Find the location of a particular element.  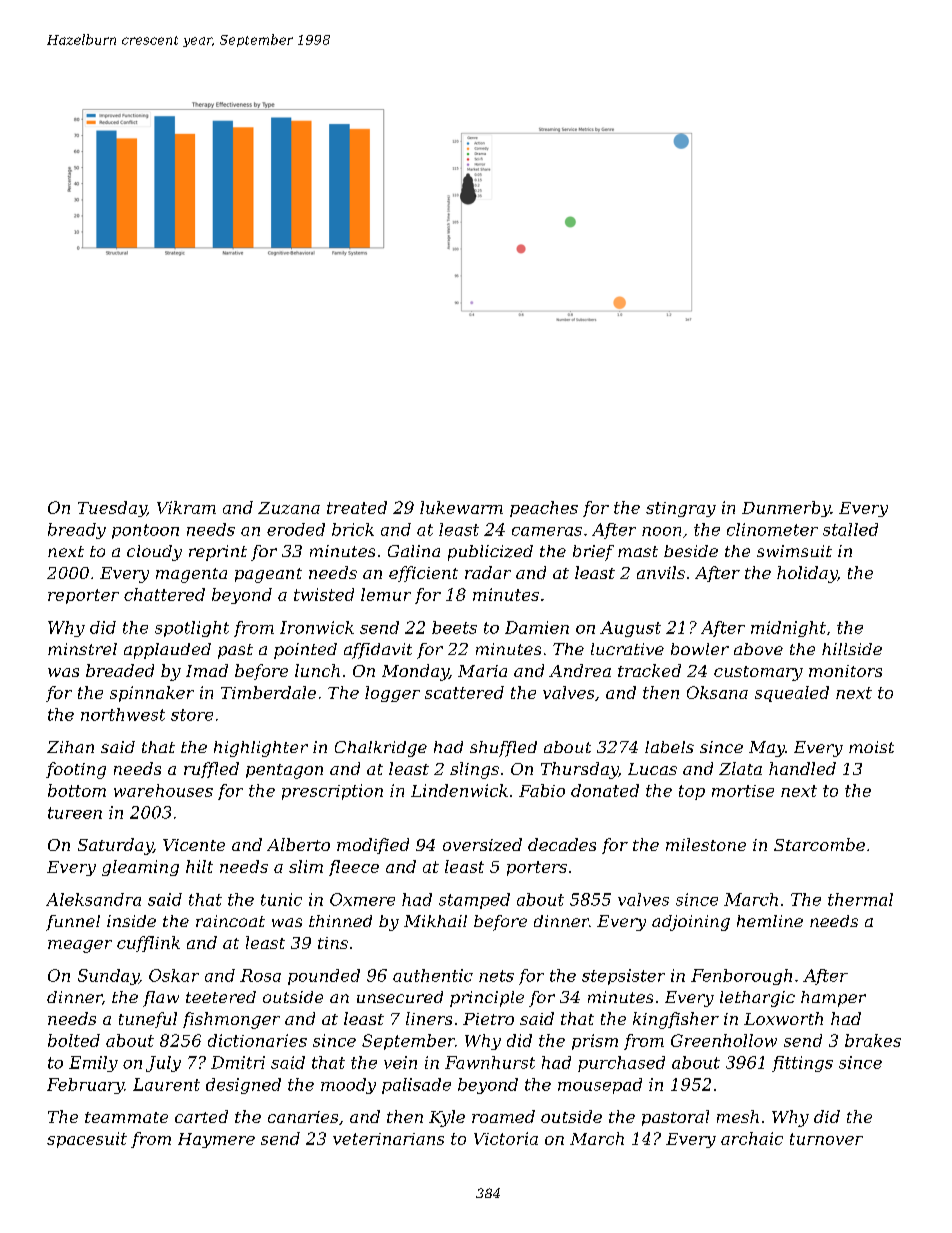

squealed is located at coordinates (792, 694).
